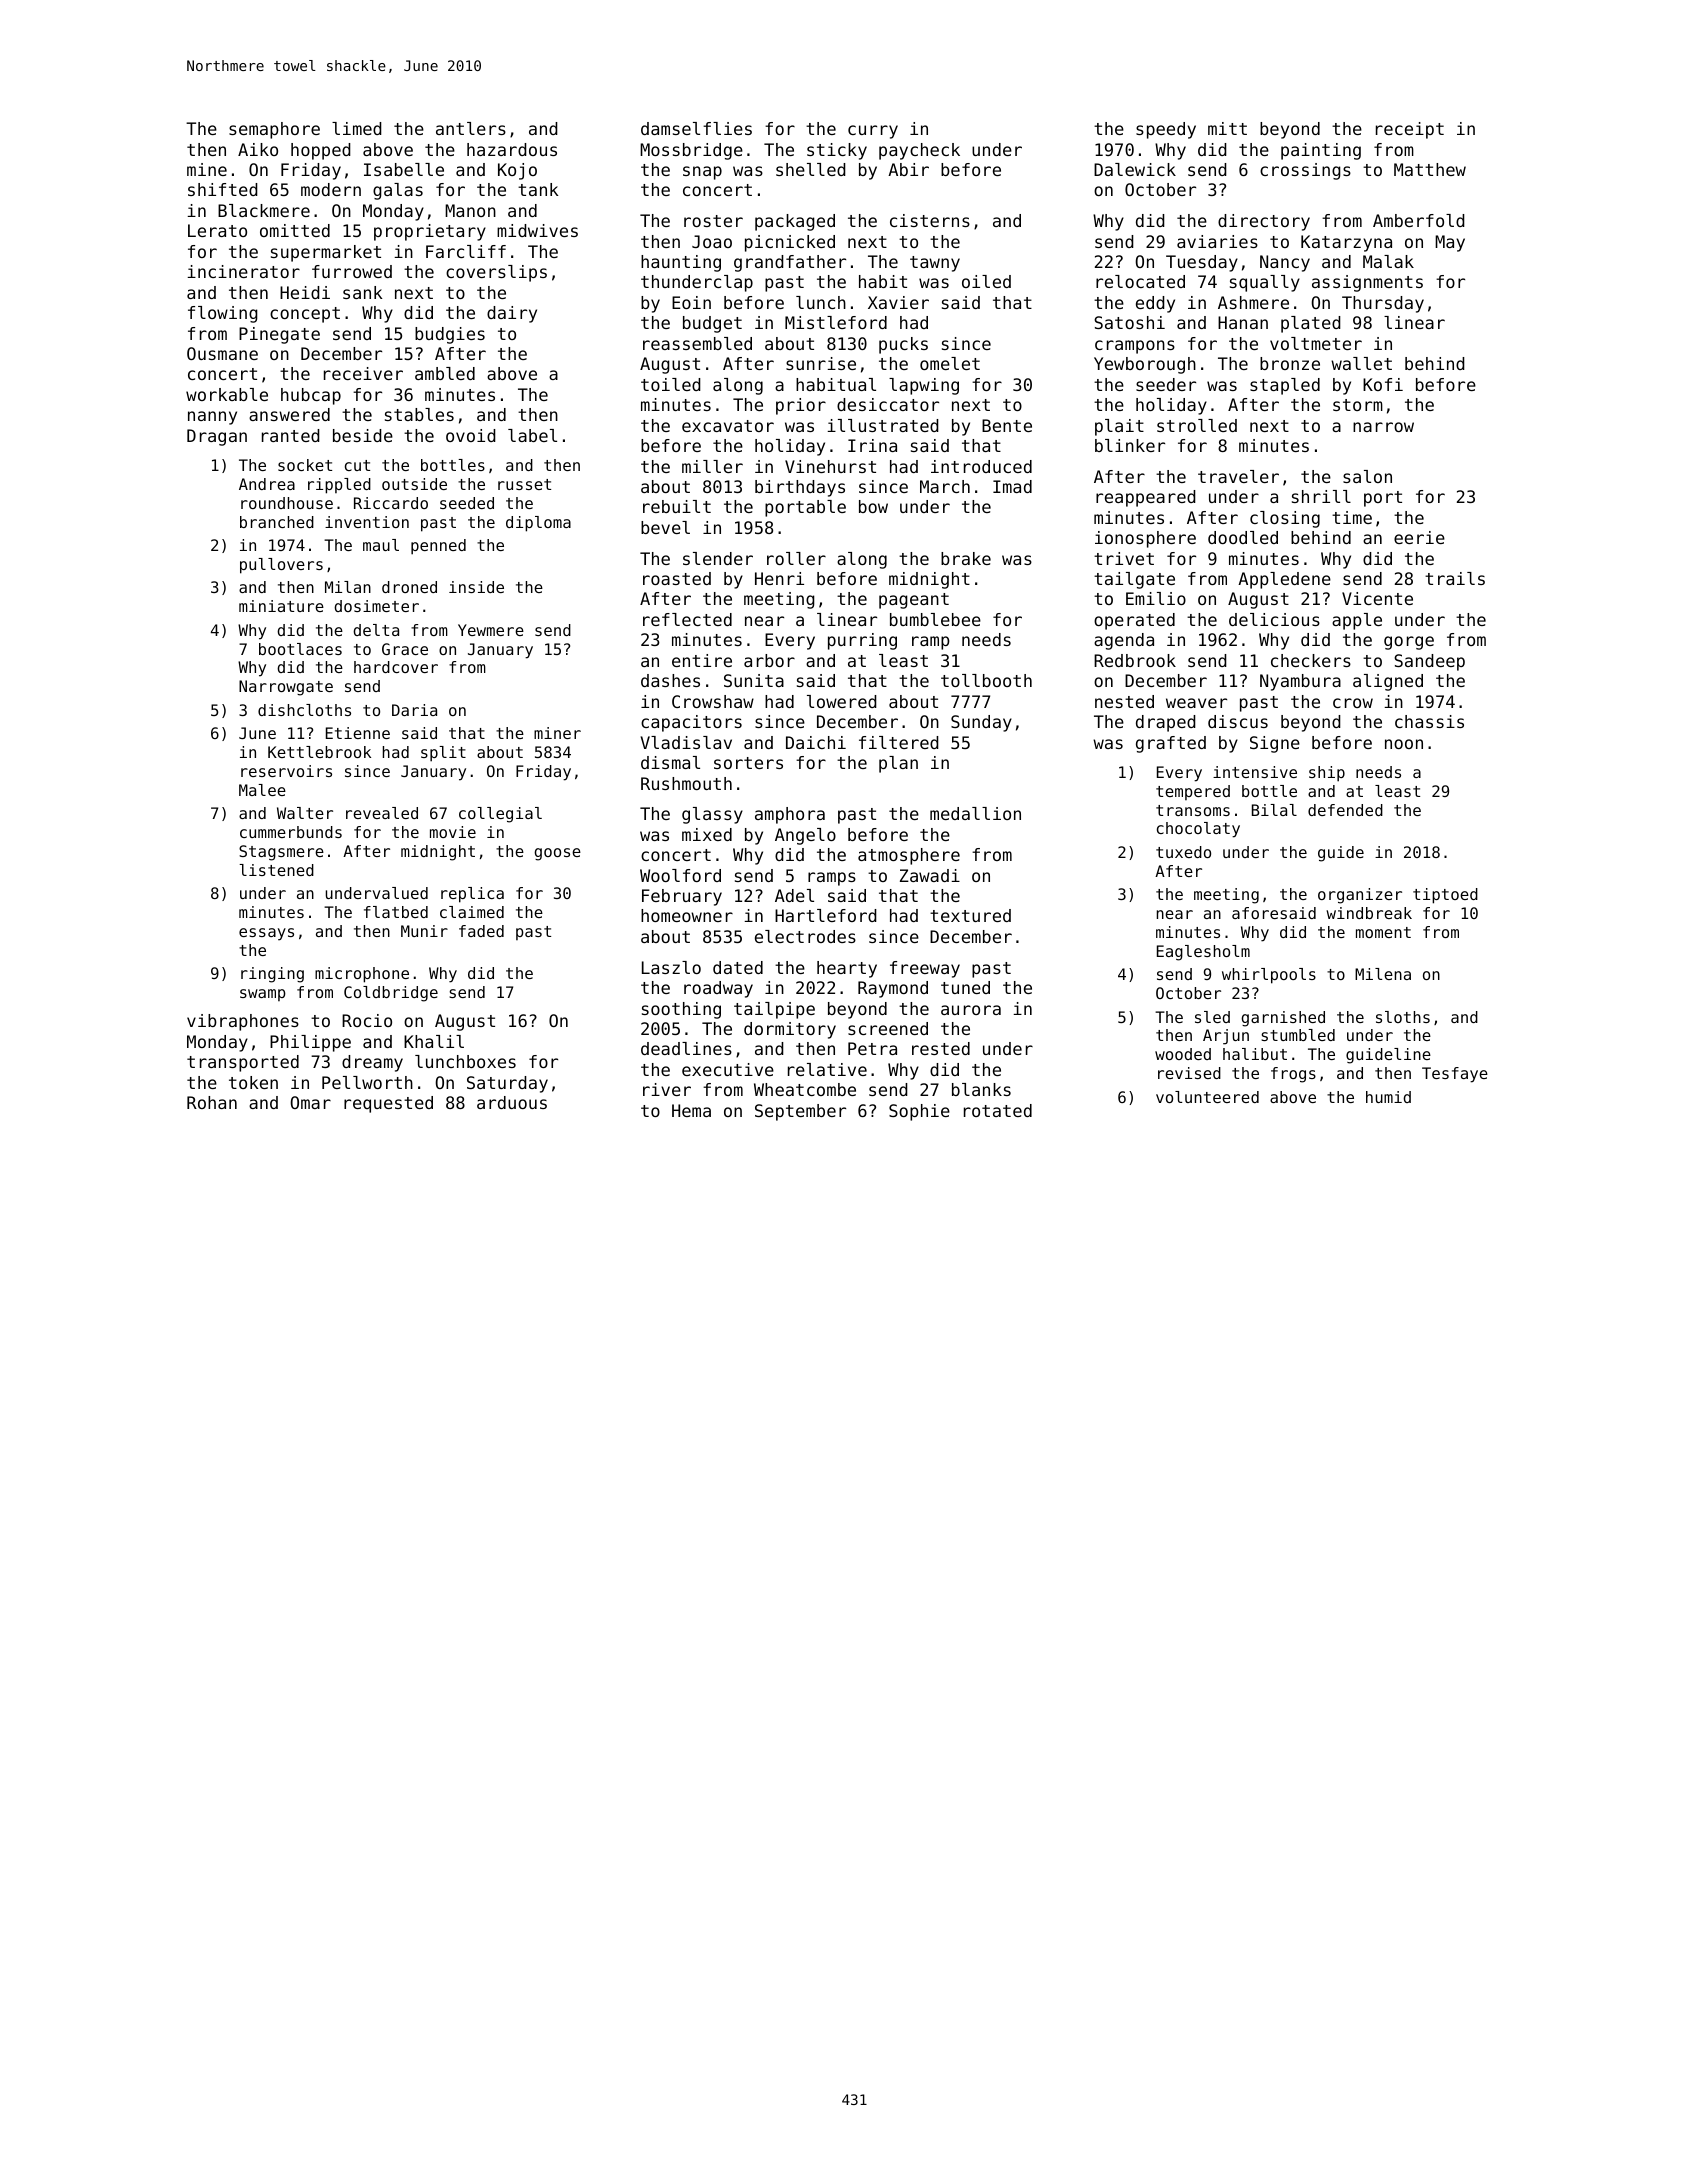  Describe the element at coordinates (1238, 721) in the page. I see `discus` at that location.
